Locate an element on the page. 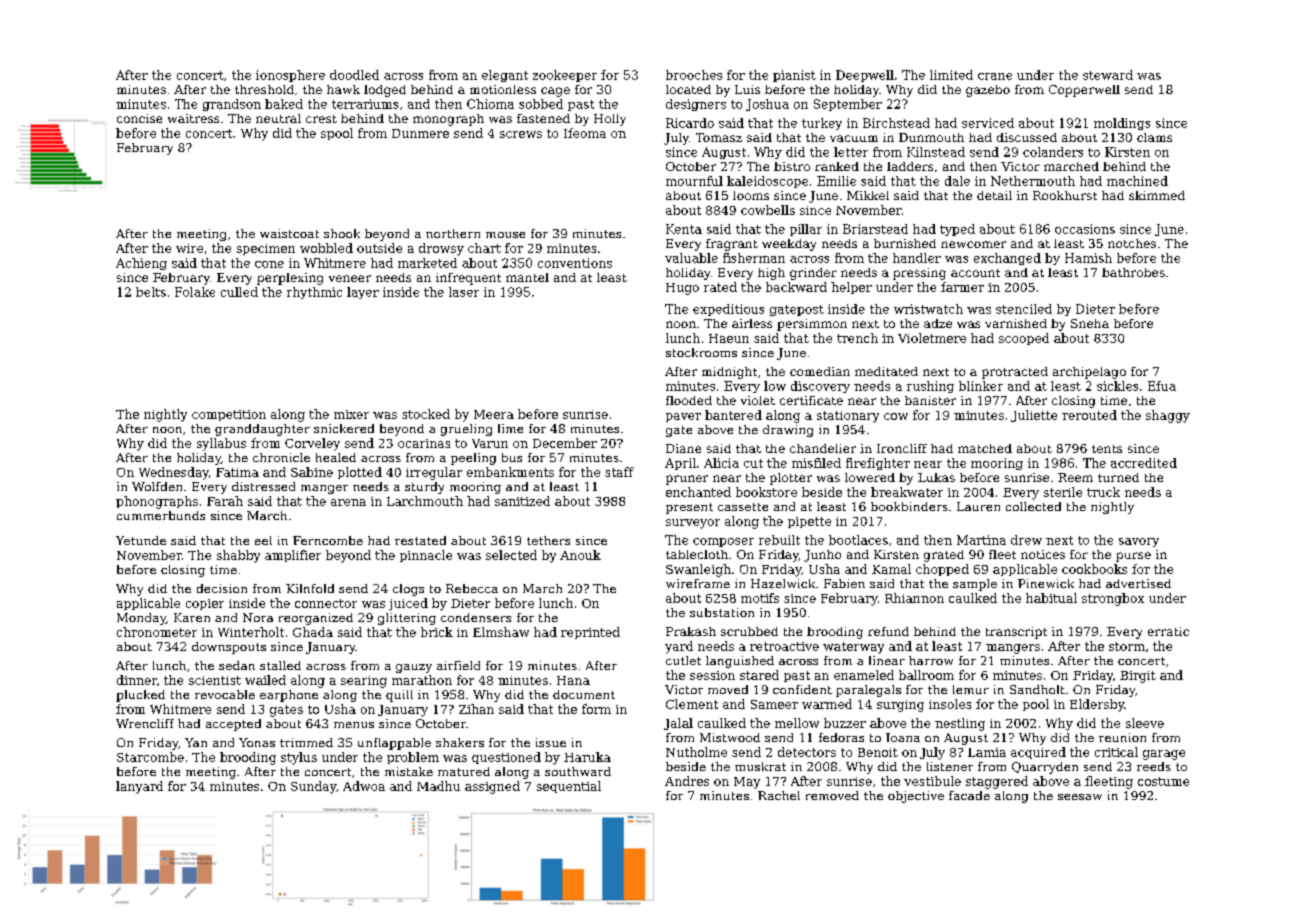 The width and height of the image is (1308, 924). Rebecca is located at coordinates (472, 588).
